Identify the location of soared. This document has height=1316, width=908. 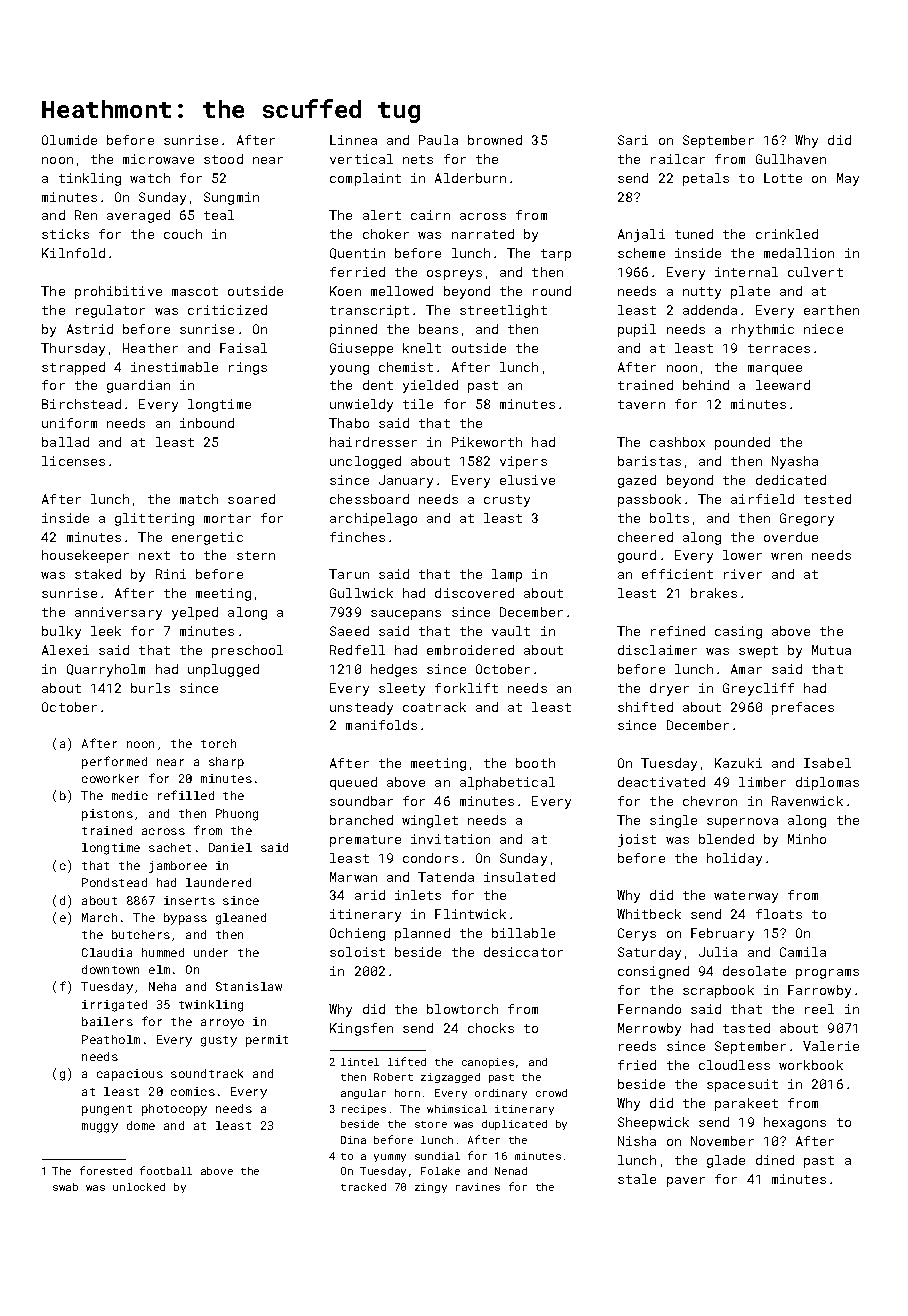
(251, 499).
